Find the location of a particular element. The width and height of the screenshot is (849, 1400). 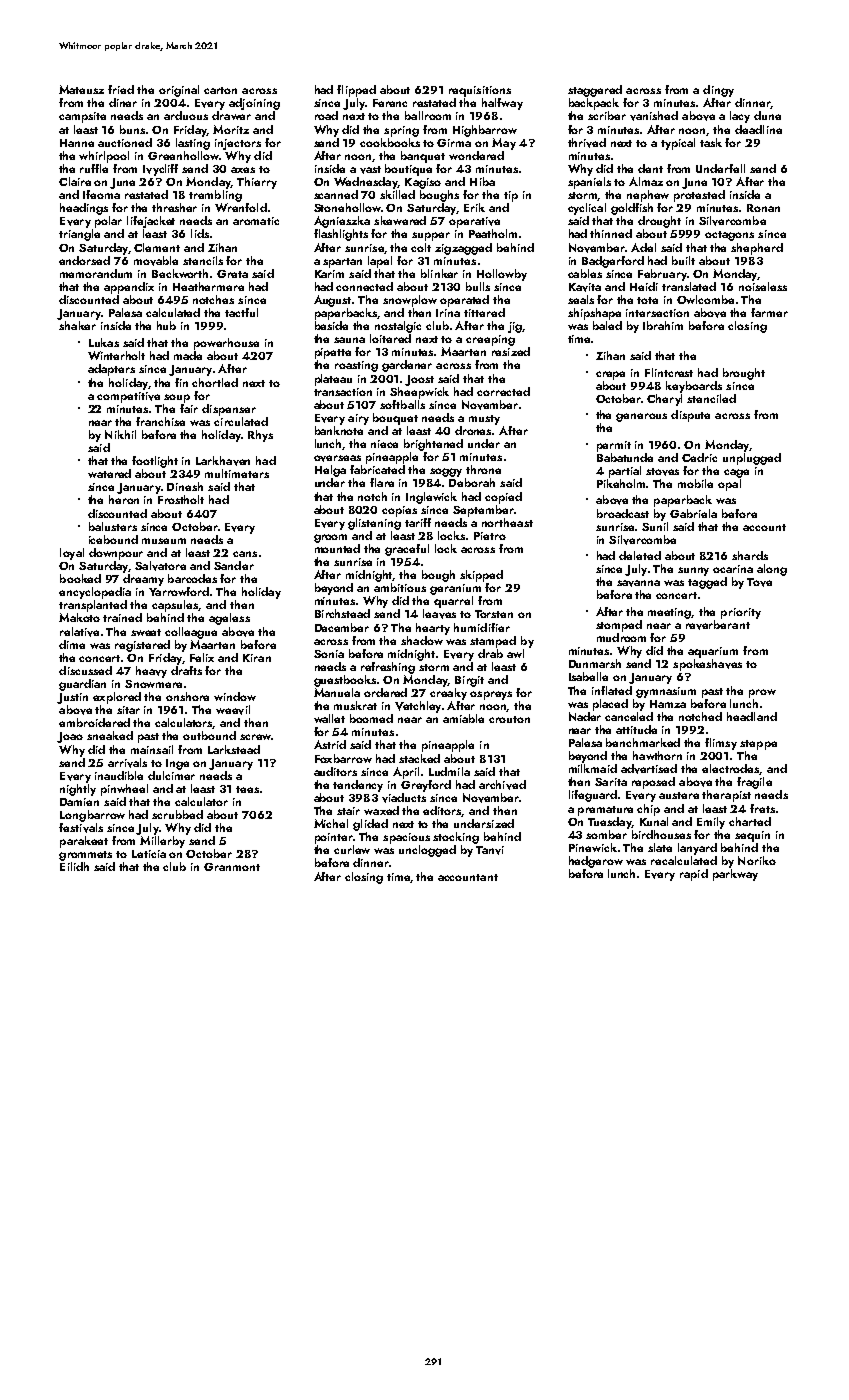

Larkhaven is located at coordinates (223, 461).
